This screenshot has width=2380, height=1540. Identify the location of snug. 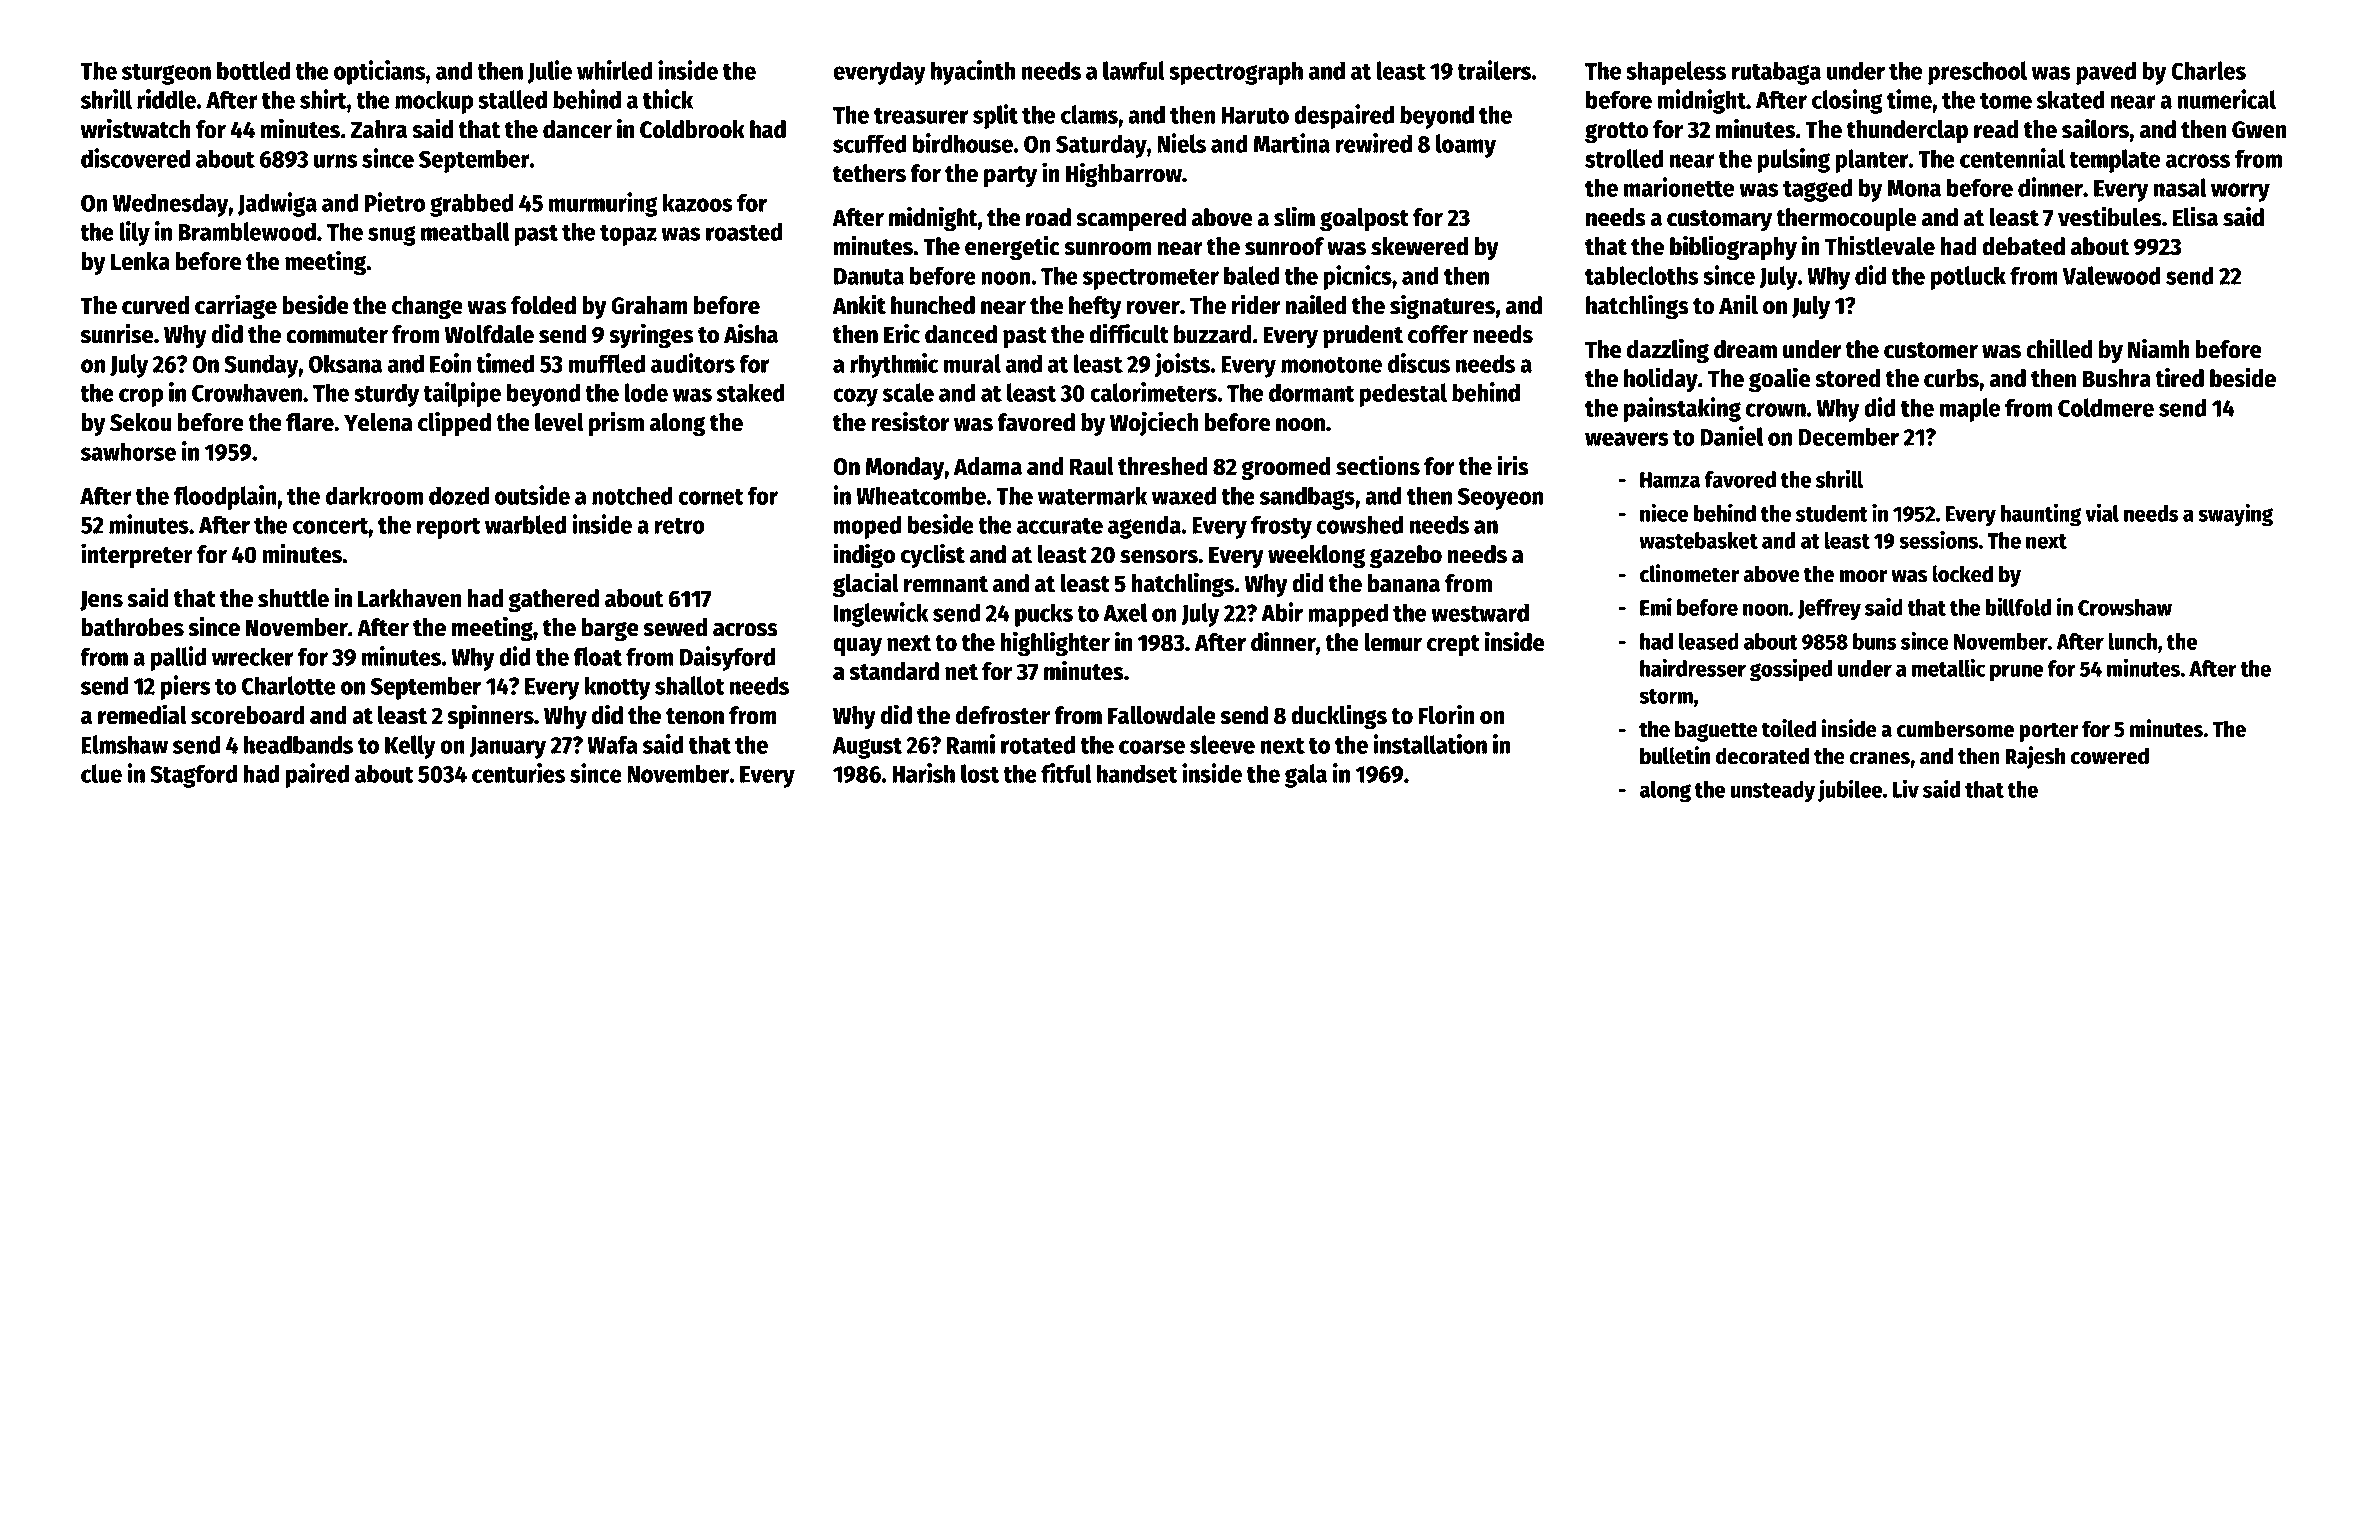
(392, 236).
